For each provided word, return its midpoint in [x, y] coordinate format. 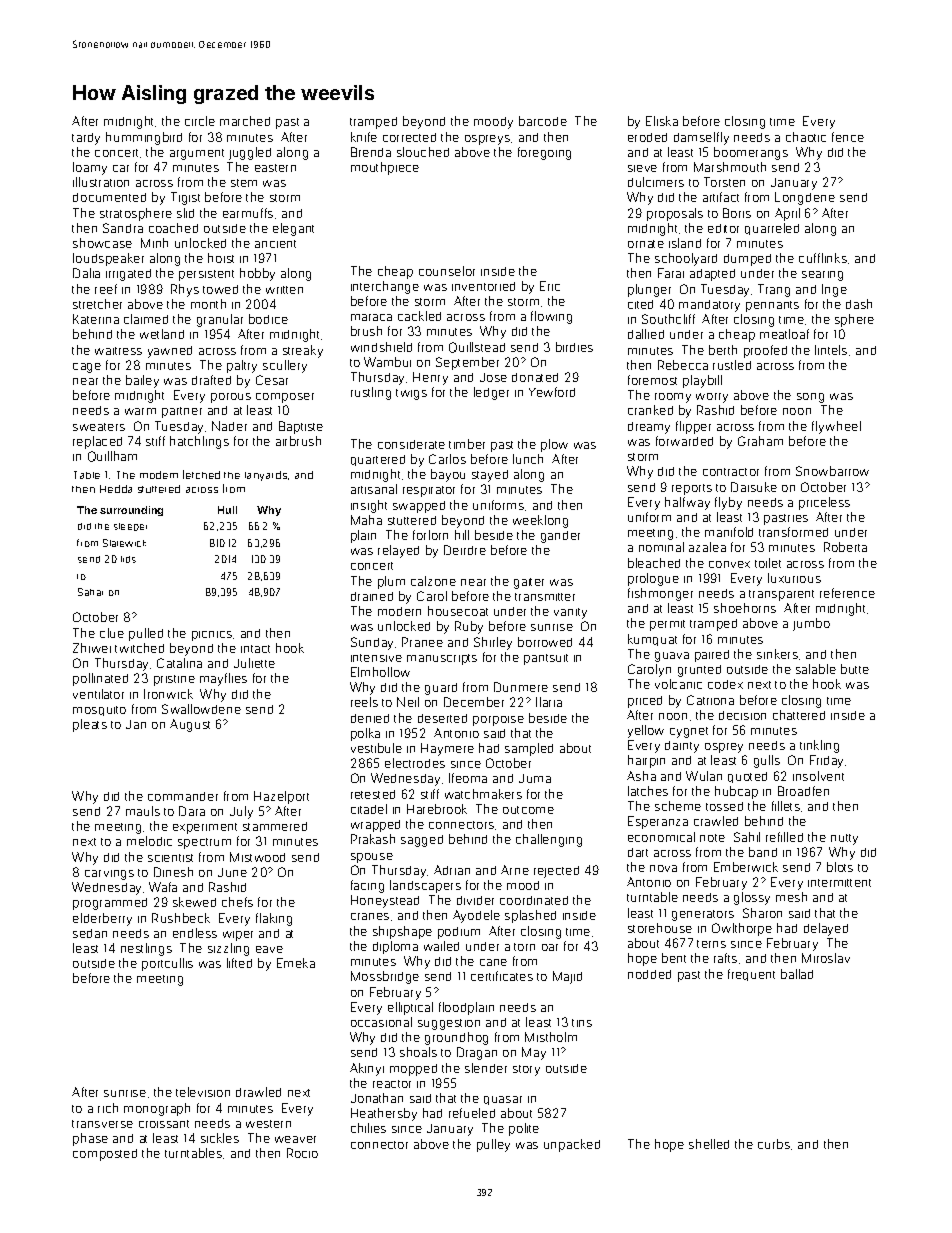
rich [108, 1108]
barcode [543, 121]
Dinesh [173, 872]
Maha [366, 520]
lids [128, 559]
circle [200, 121]
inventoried [483, 286]
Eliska [662, 121]
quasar [503, 1100]
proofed [765, 351]
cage [87, 368]
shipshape [402, 932]
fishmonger [660, 594]
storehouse [660, 928]
